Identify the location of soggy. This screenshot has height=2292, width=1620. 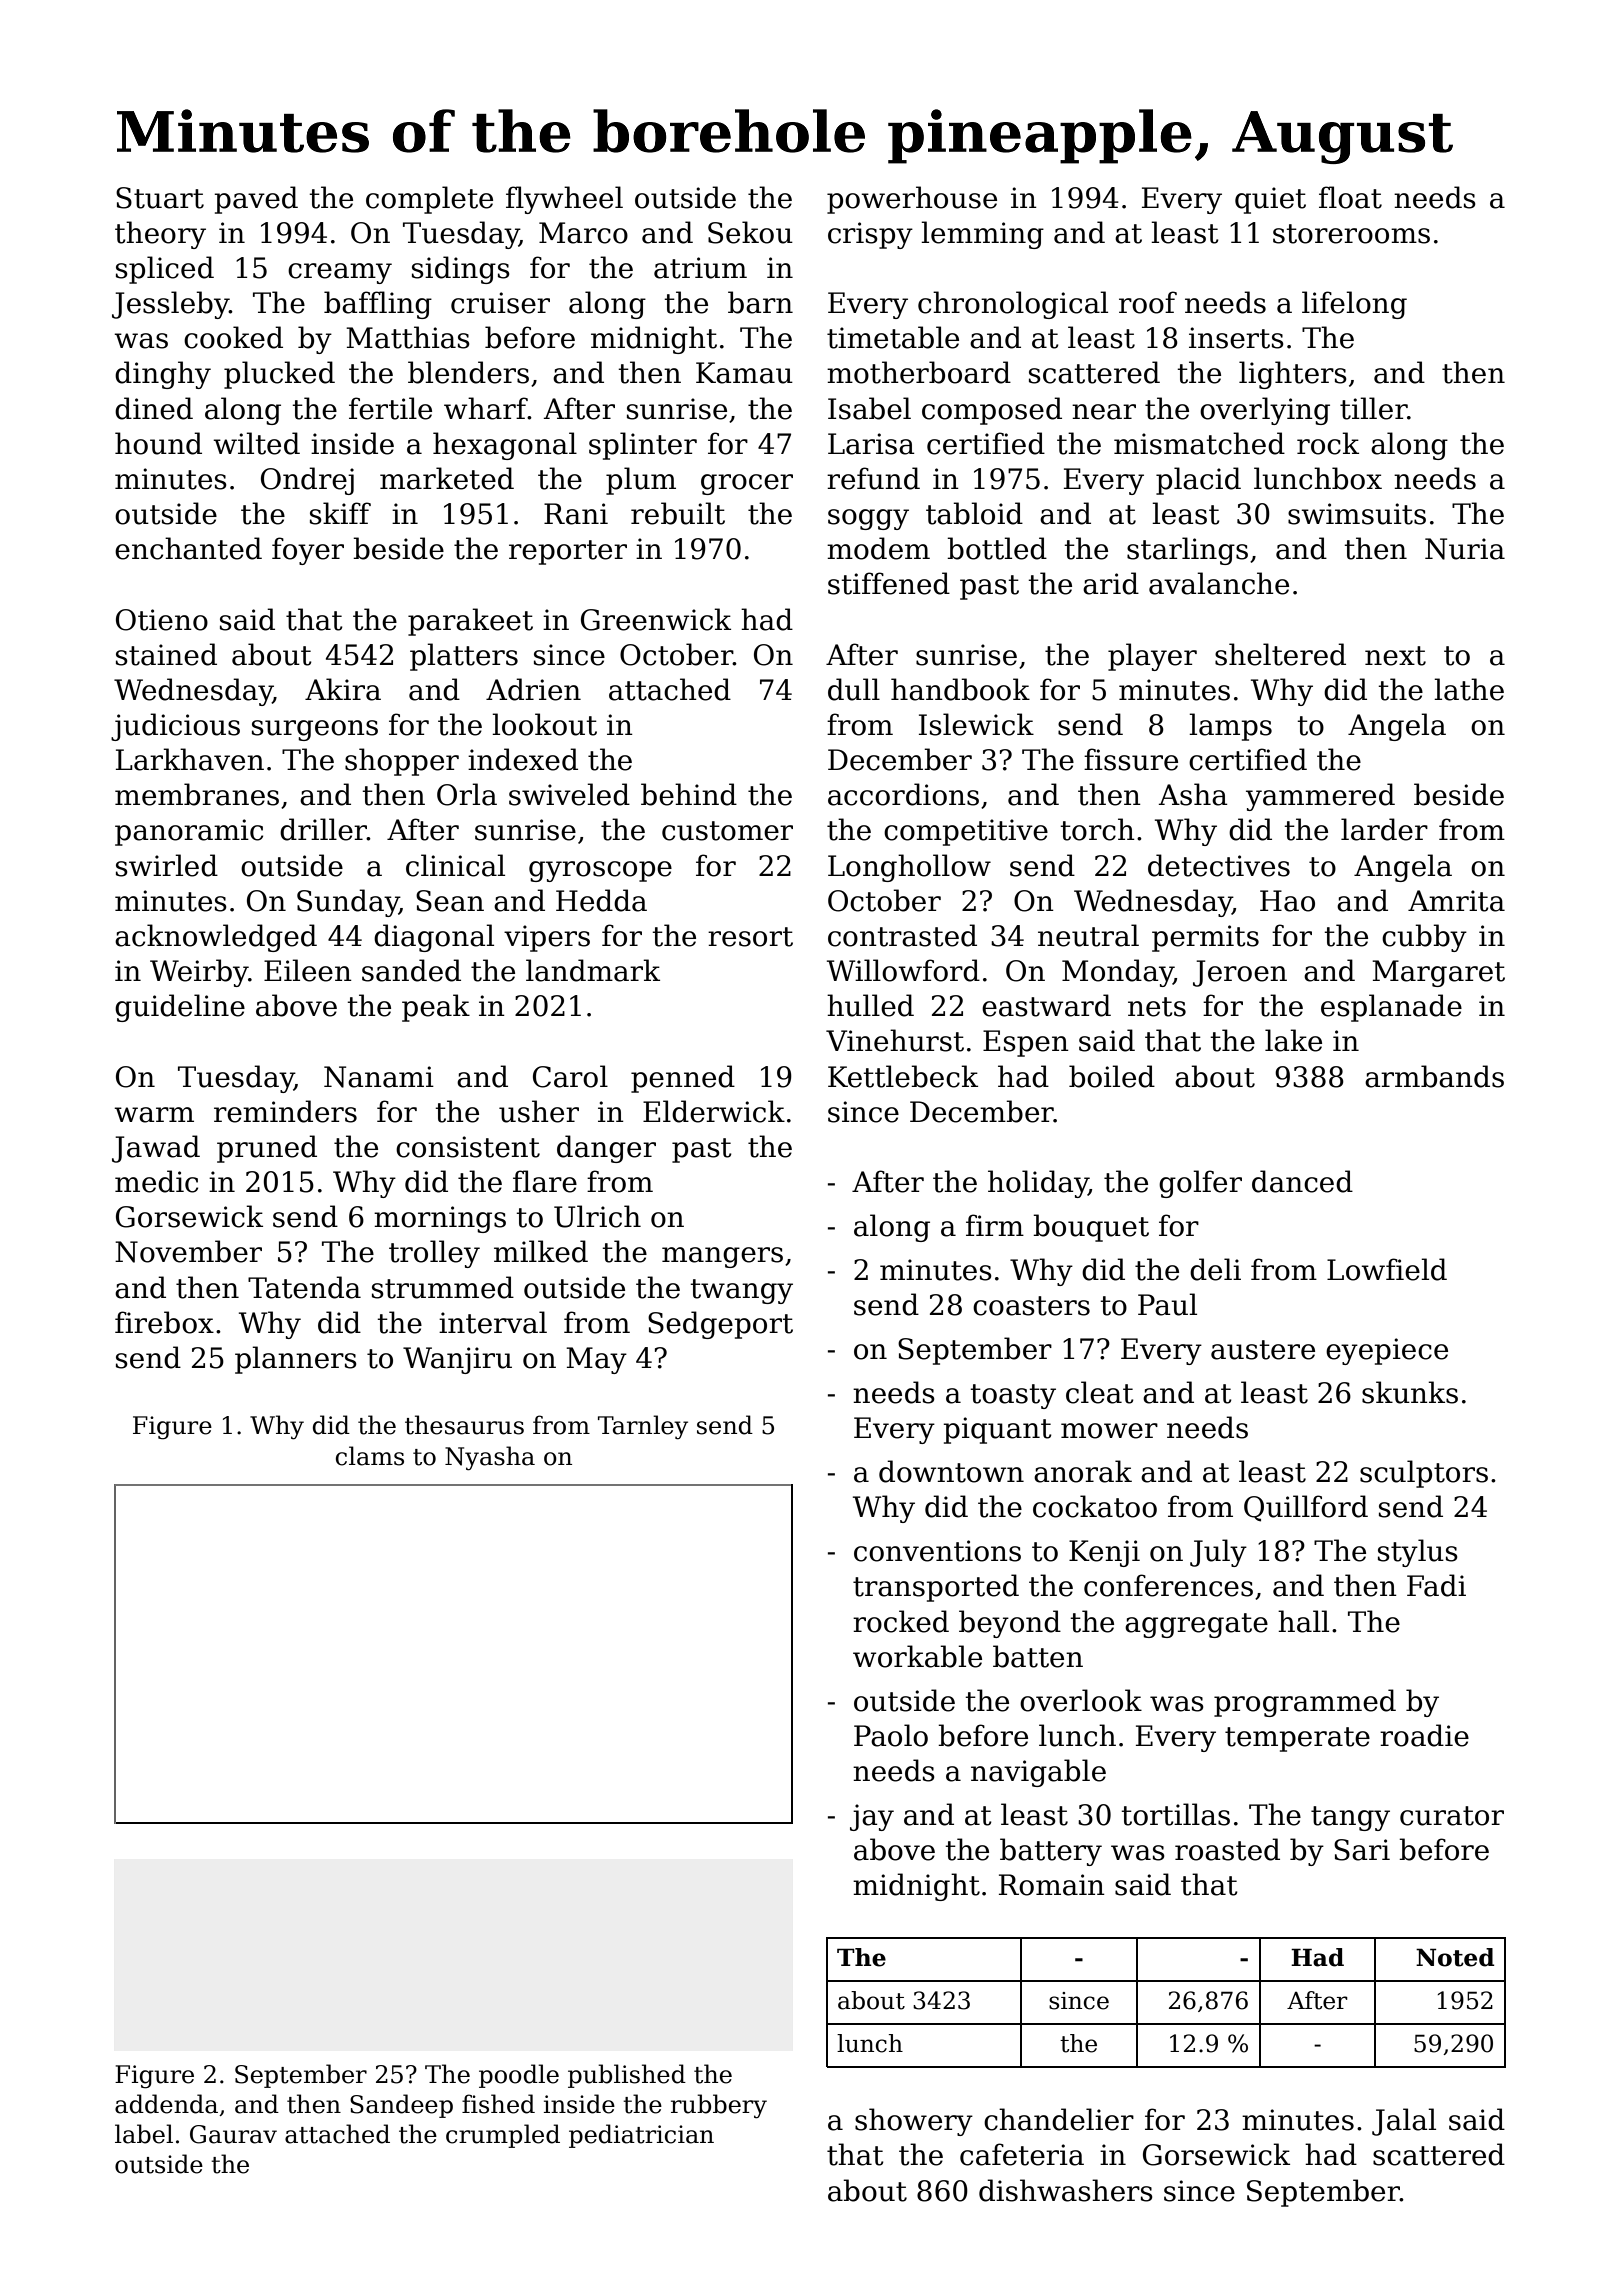
(868, 519).
